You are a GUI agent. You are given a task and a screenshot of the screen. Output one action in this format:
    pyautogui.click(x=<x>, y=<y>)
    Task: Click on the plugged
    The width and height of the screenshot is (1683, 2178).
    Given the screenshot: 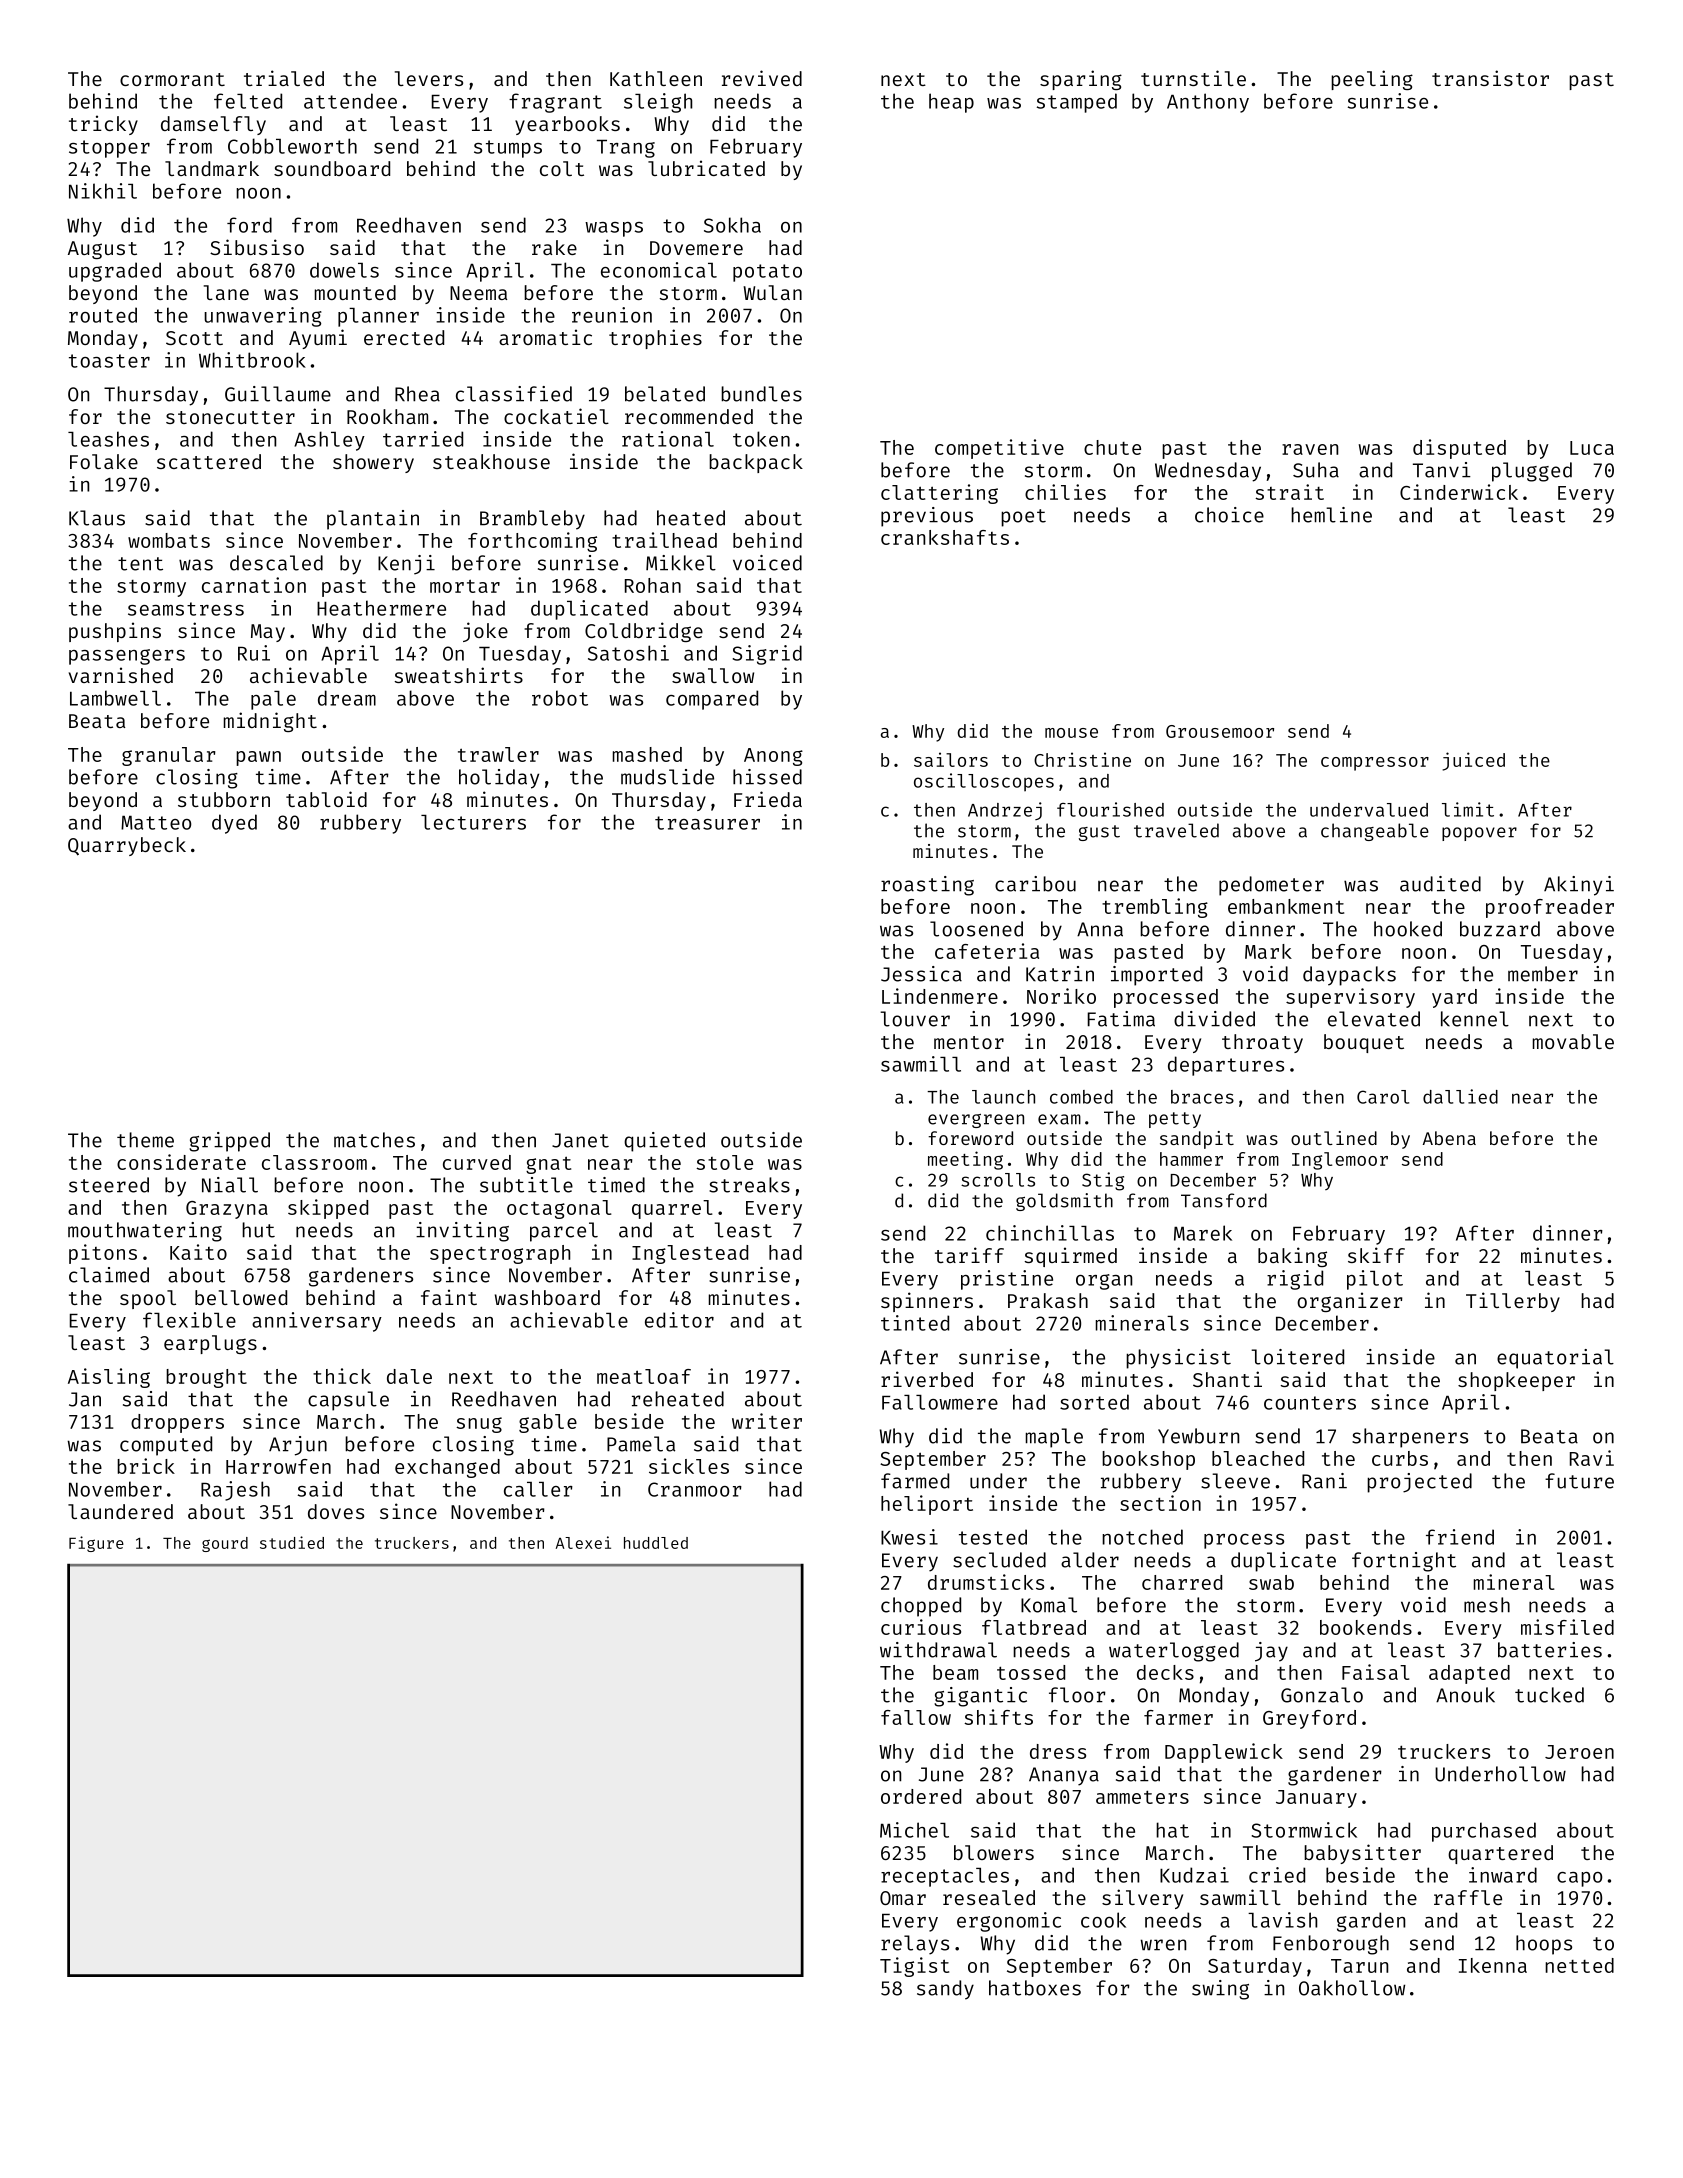 What is the action you would take?
    pyautogui.click(x=1532, y=472)
